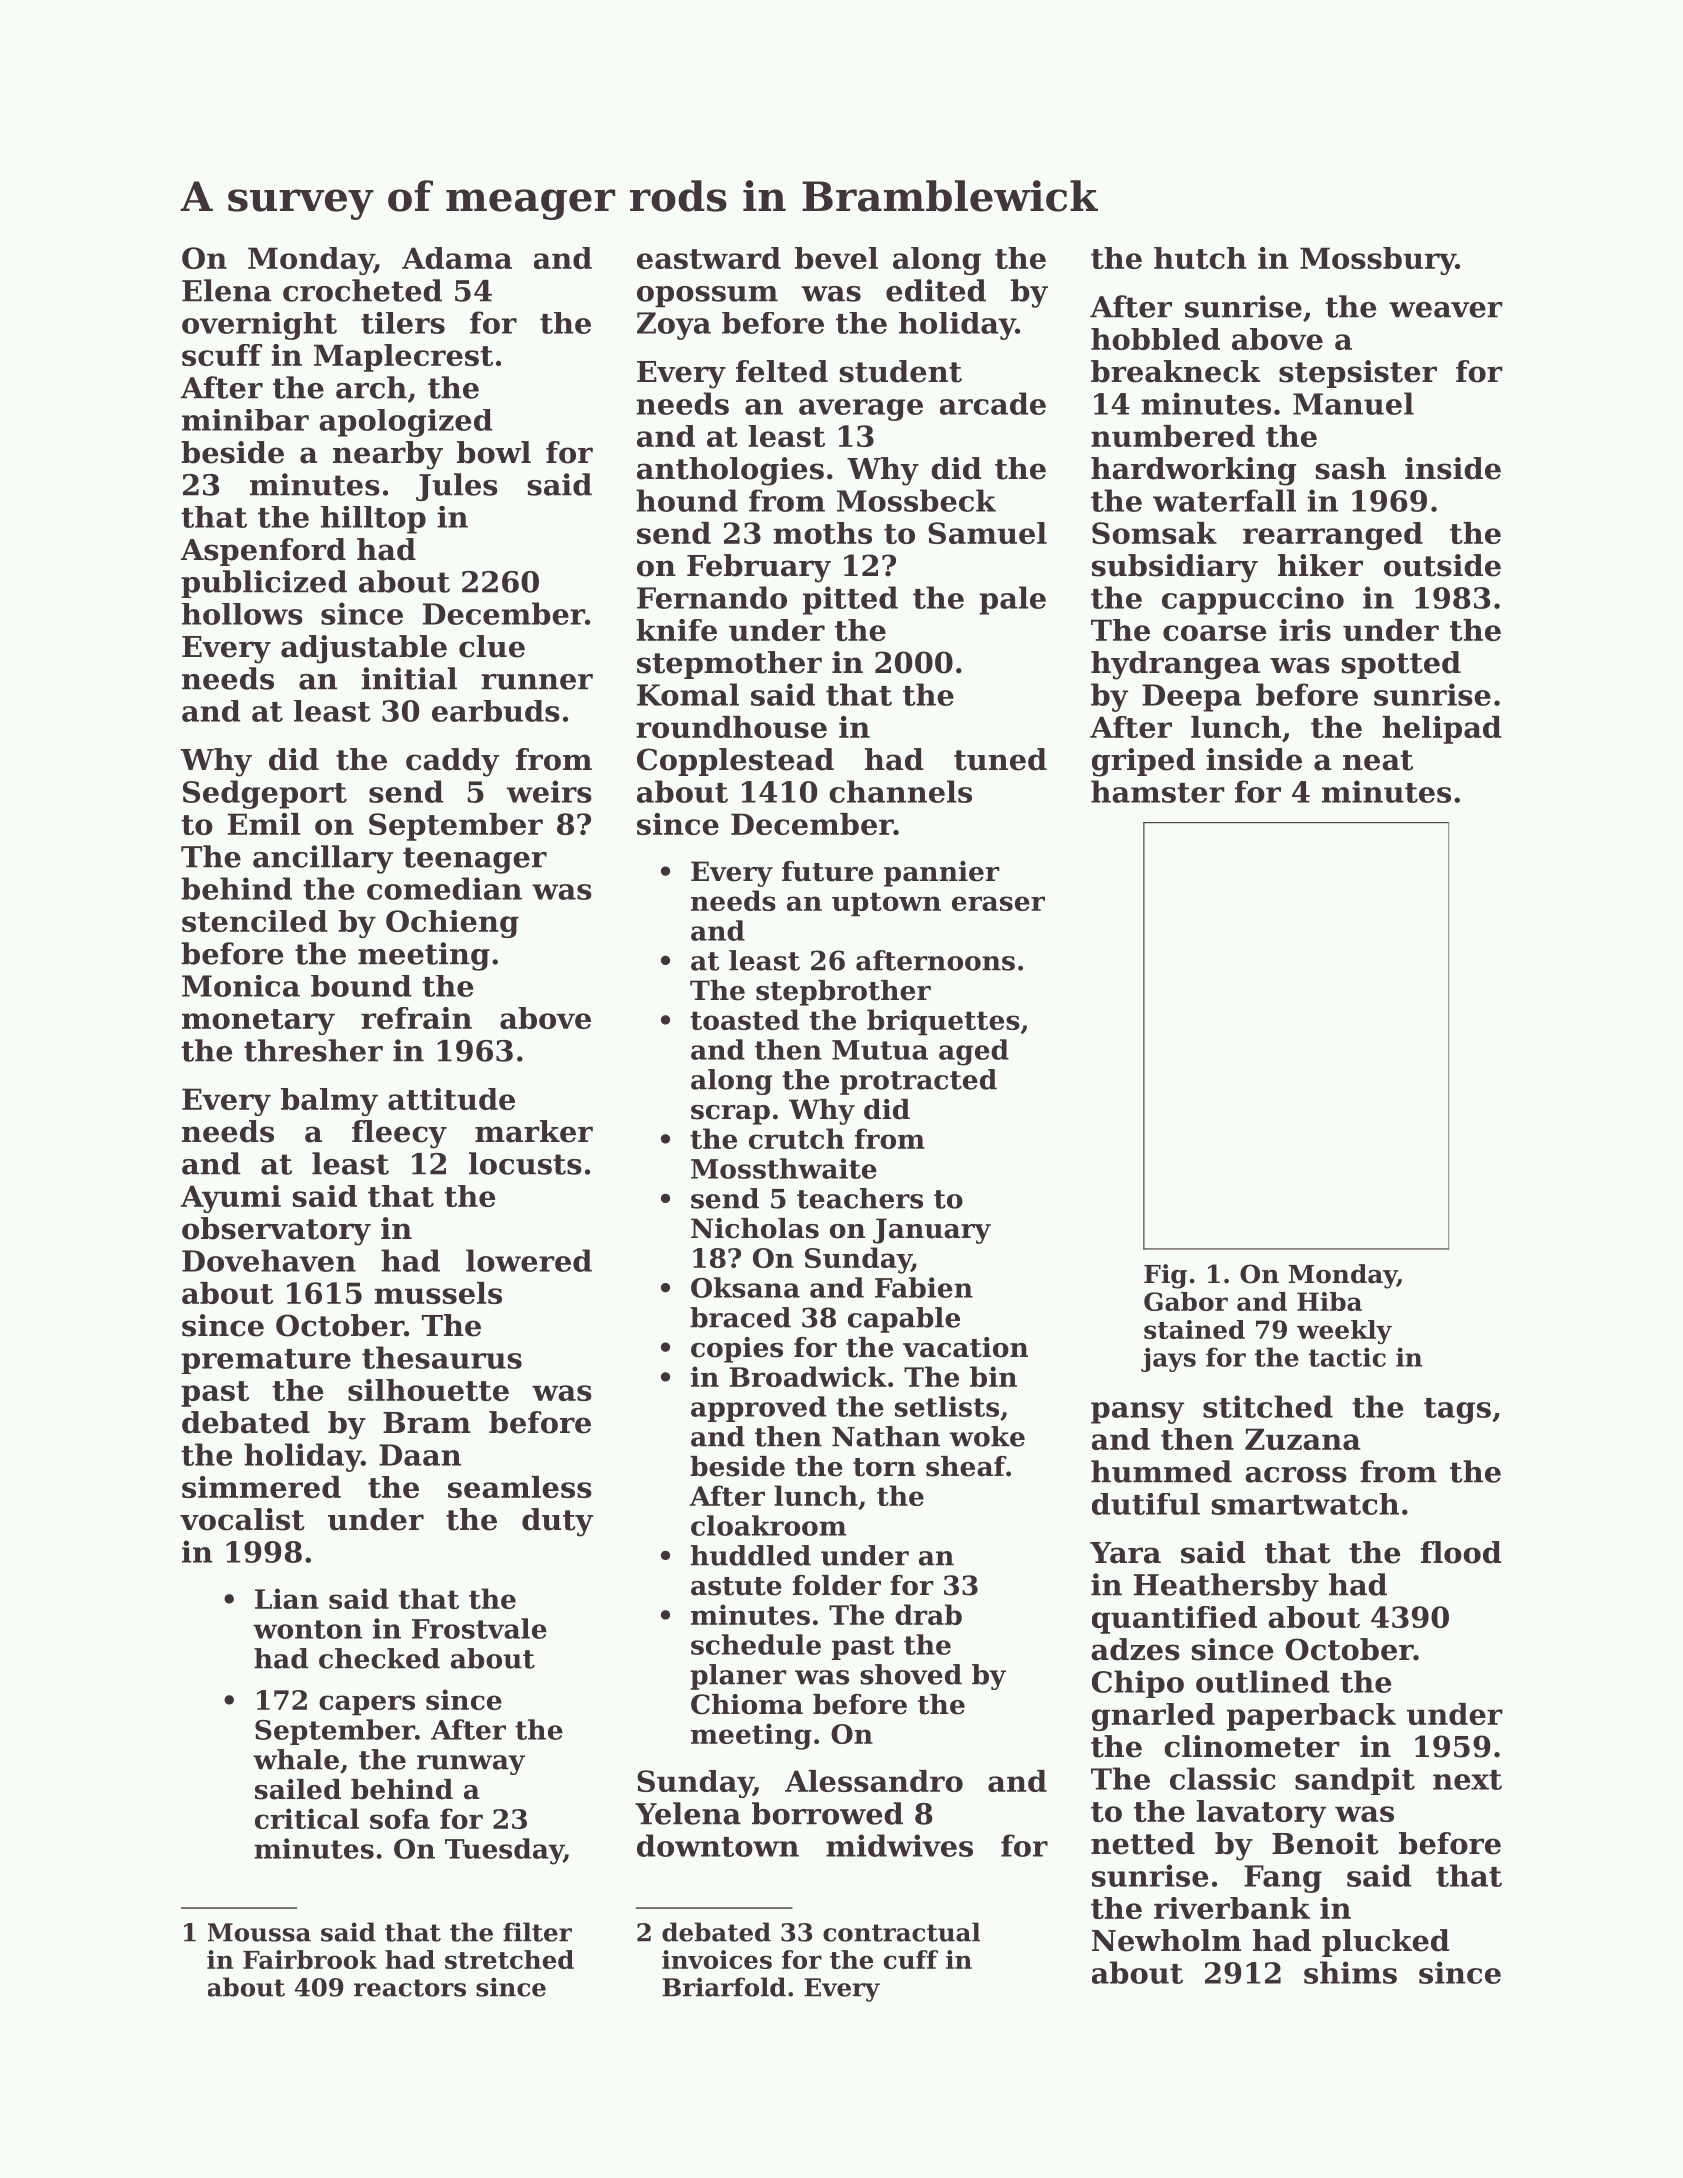 The height and width of the document is (2178, 1683). Describe the element at coordinates (874, 1781) in the document. I see `Alessandro` at that location.
